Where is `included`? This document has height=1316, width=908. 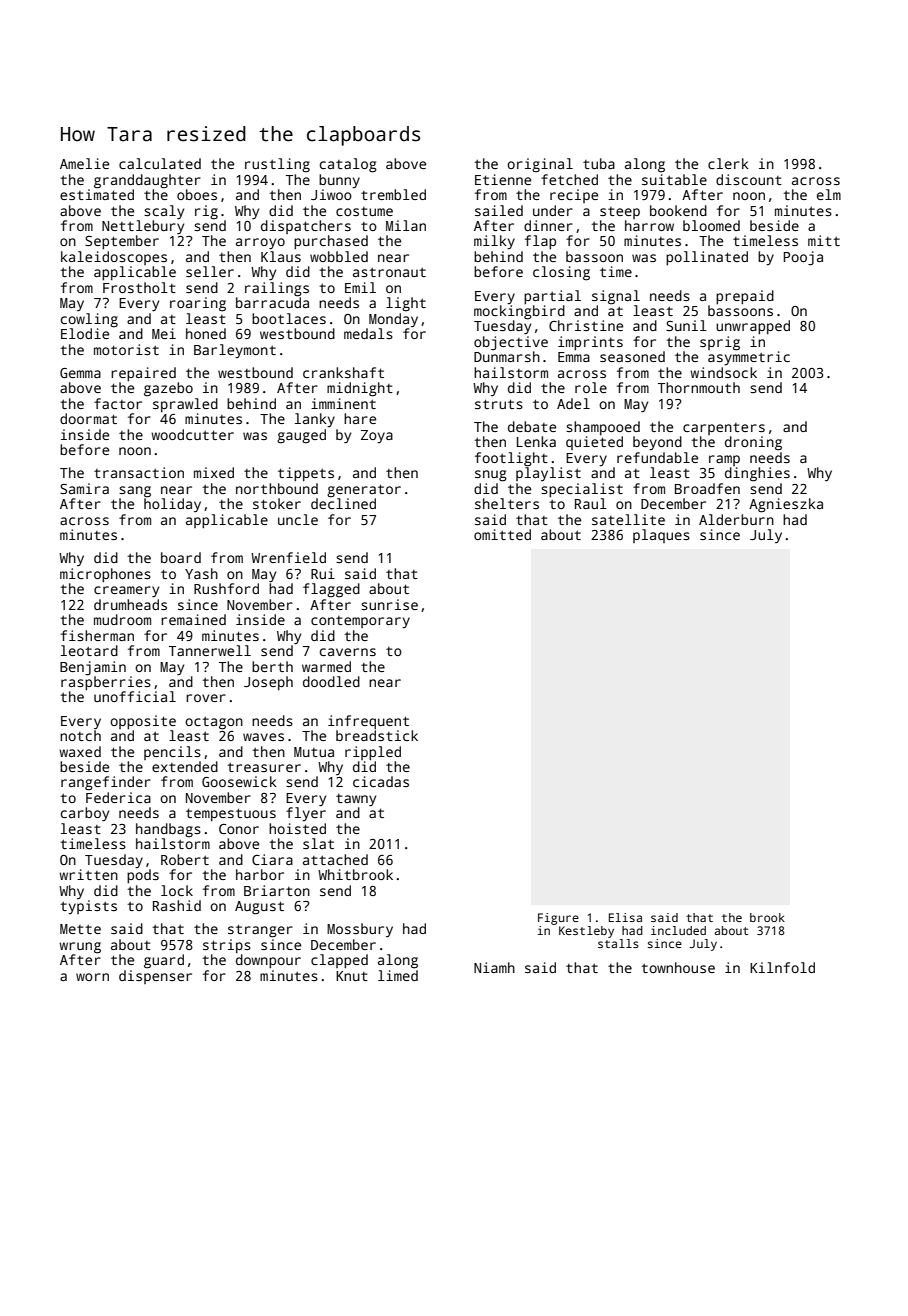 included is located at coordinates (678, 930).
